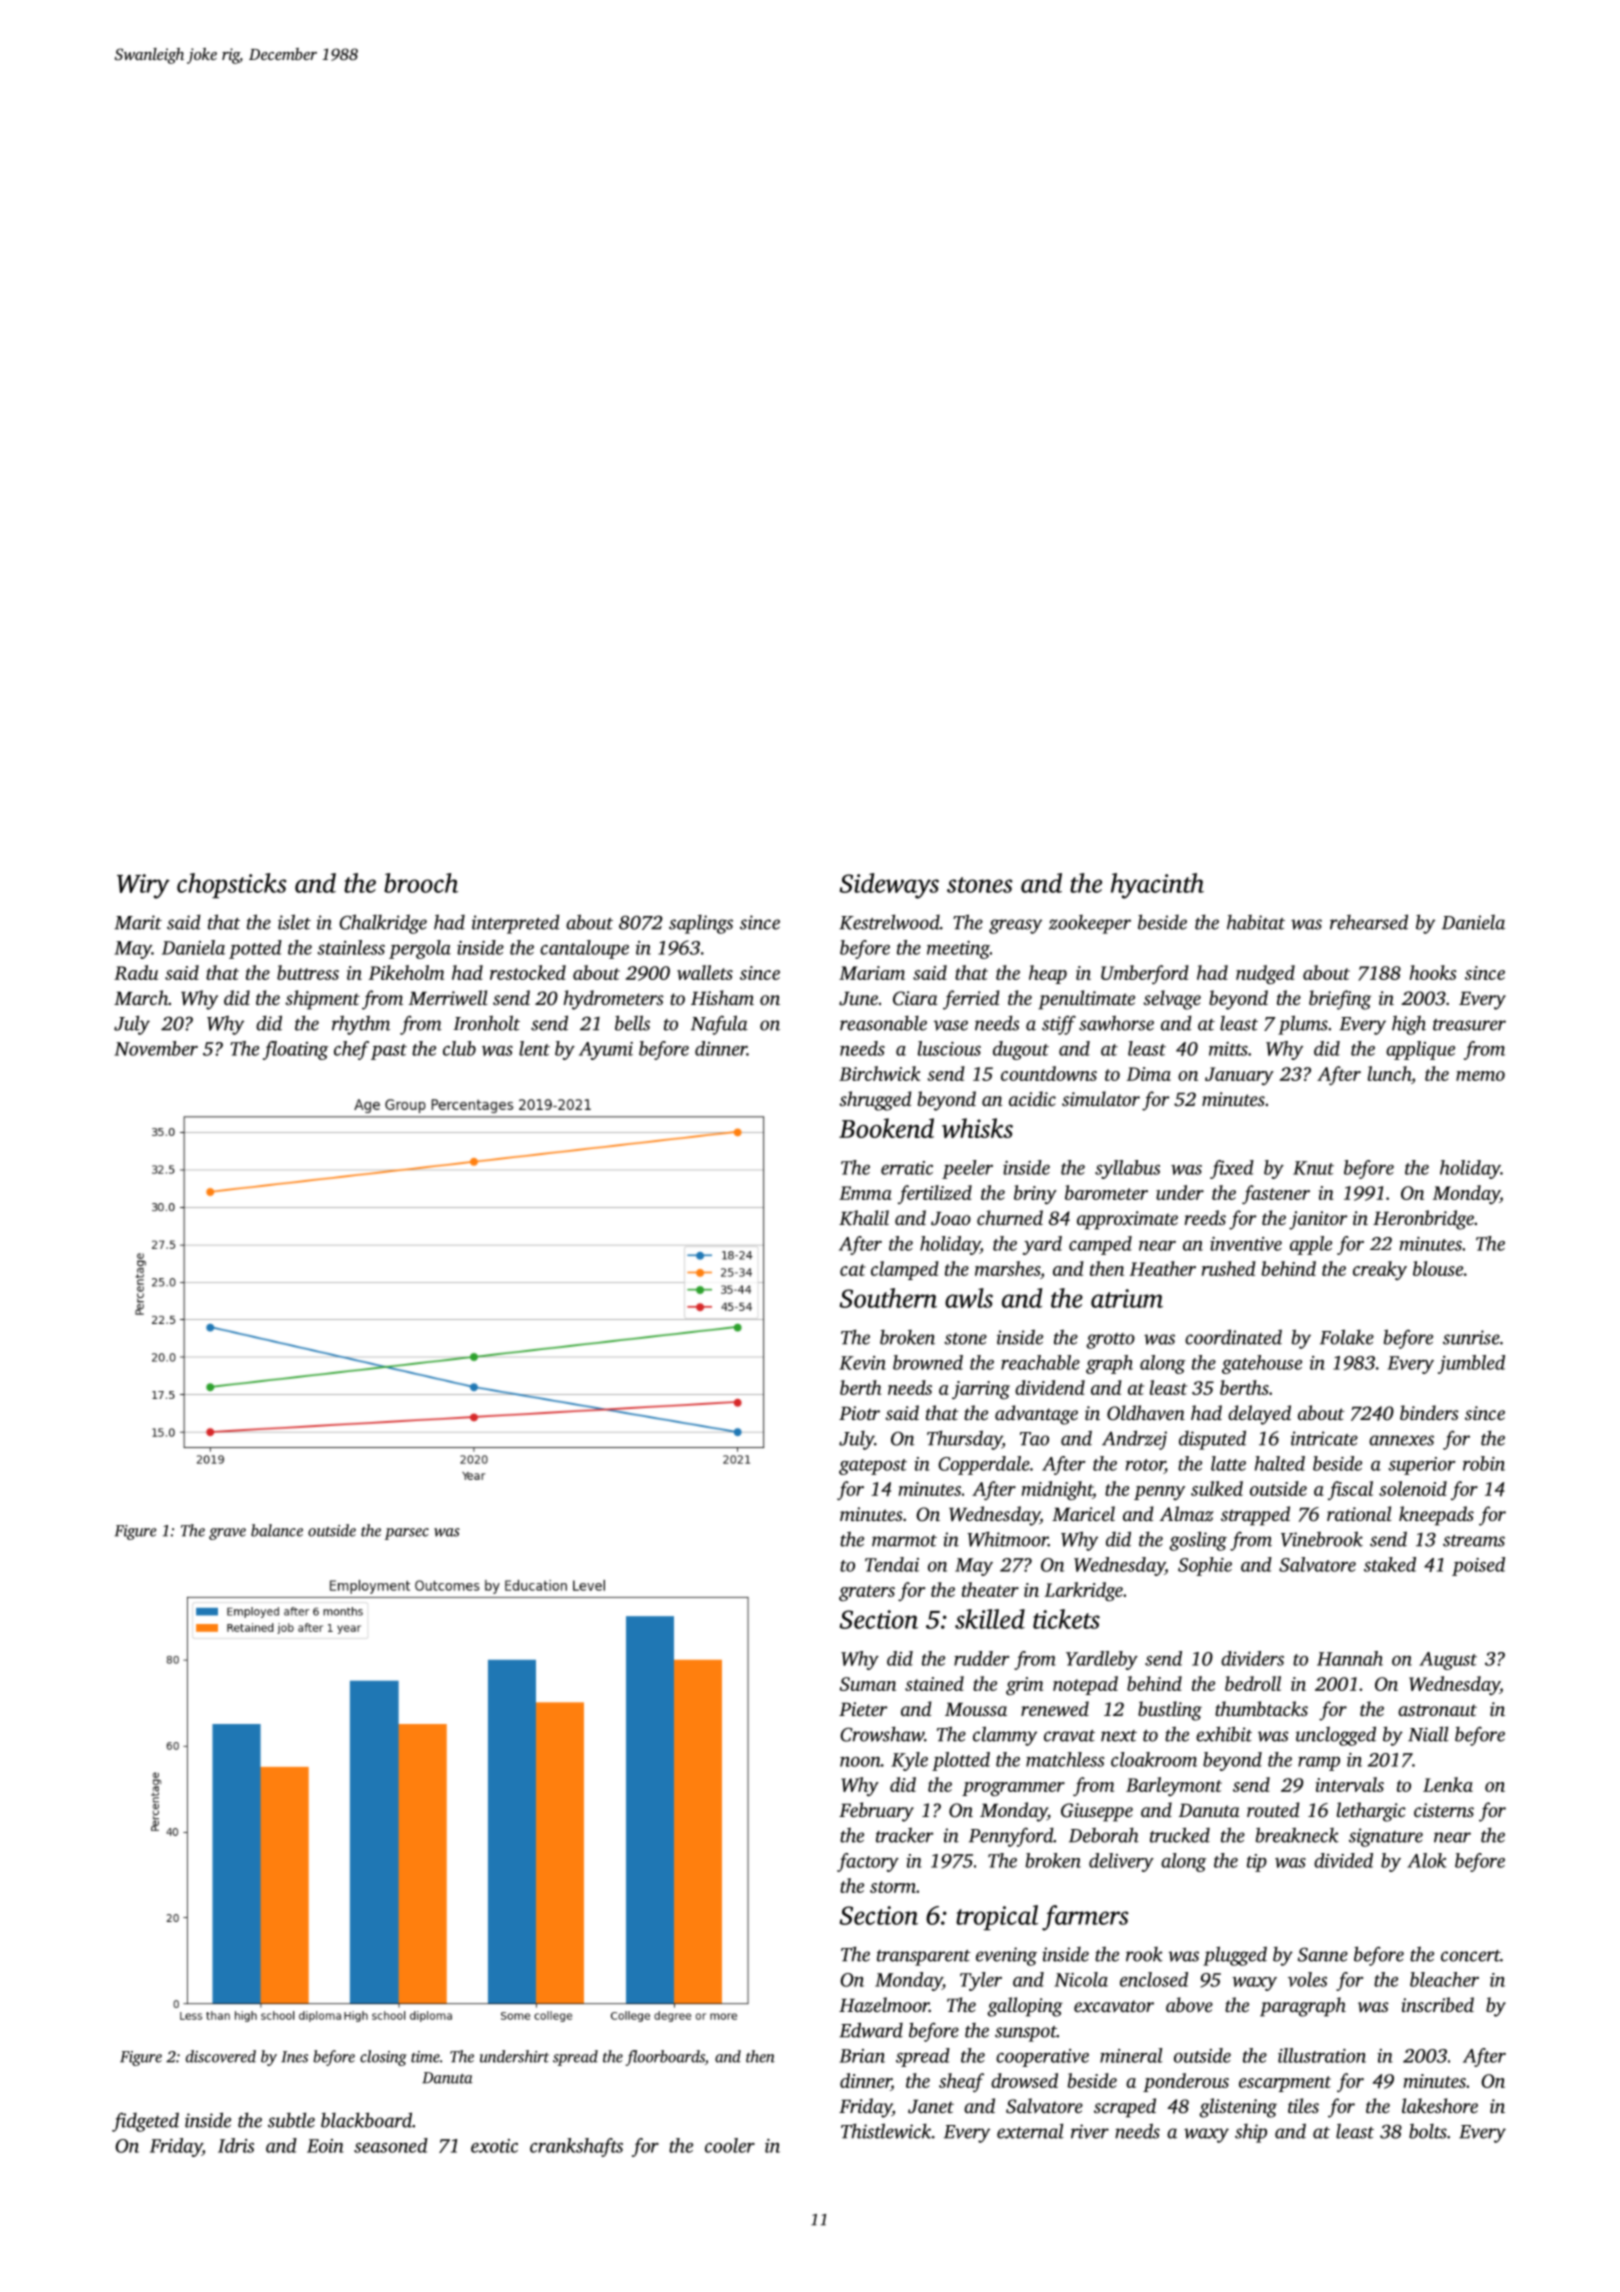 This page has width=1620, height=2292. What do you see at coordinates (1259, 1415) in the page?
I see `delayed` at bounding box center [1259, 1415].
